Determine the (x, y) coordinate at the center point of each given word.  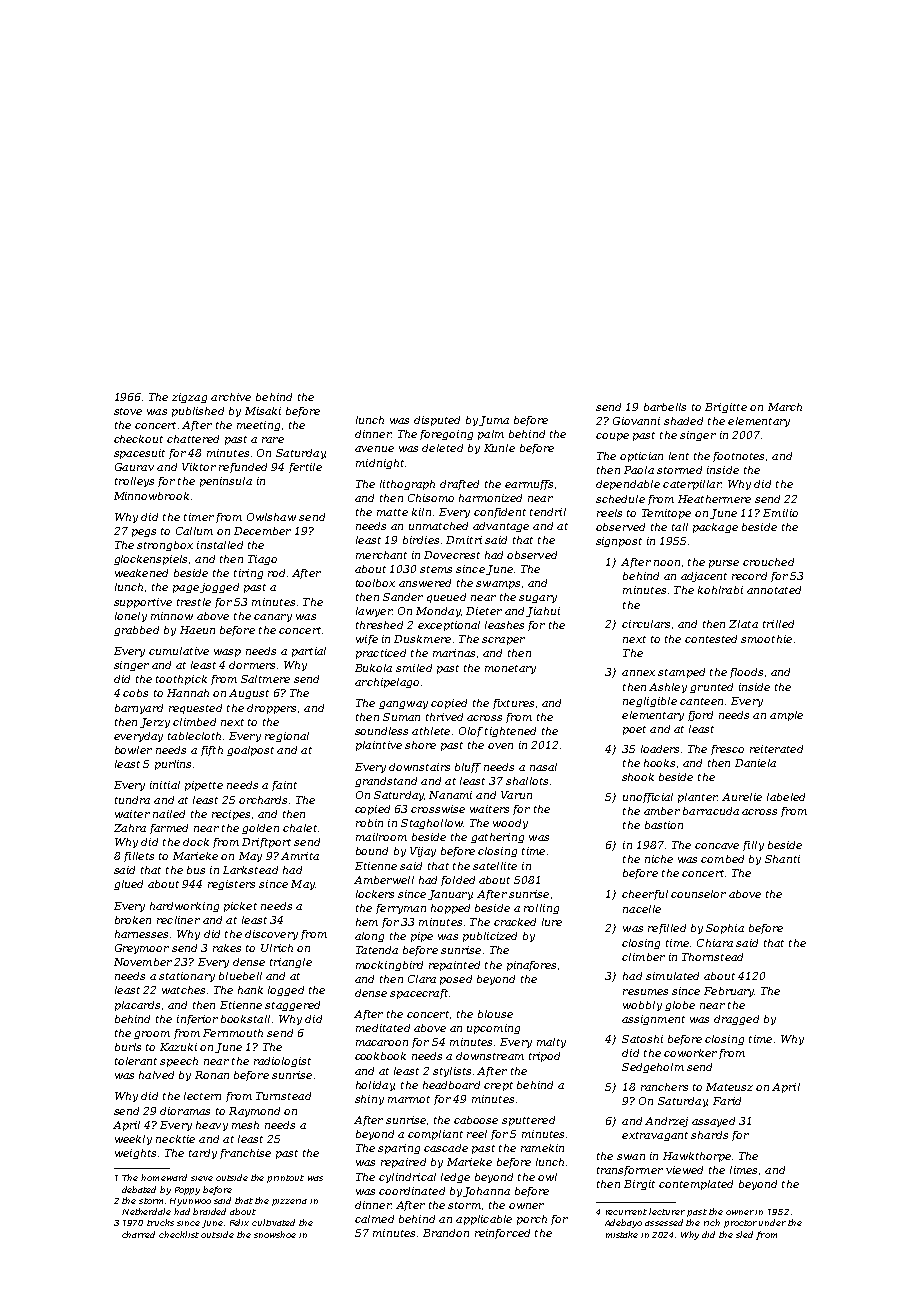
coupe (612, 437)
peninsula (226, 482)
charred (138, 1234)
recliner (178, 920)
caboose (476, 1120)
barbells (665, 407)
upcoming (493, 1029)
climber (643, 957)
